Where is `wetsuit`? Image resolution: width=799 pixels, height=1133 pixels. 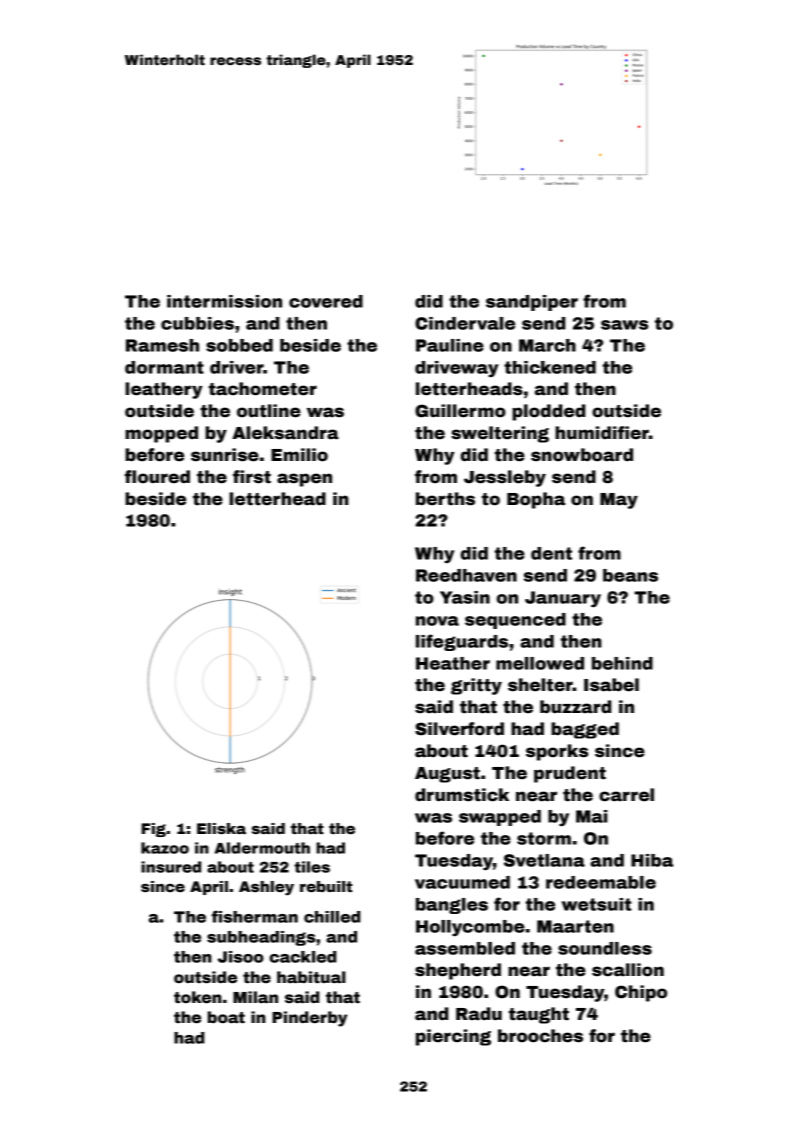
wetsuit is located at coordinates (596, 904).
